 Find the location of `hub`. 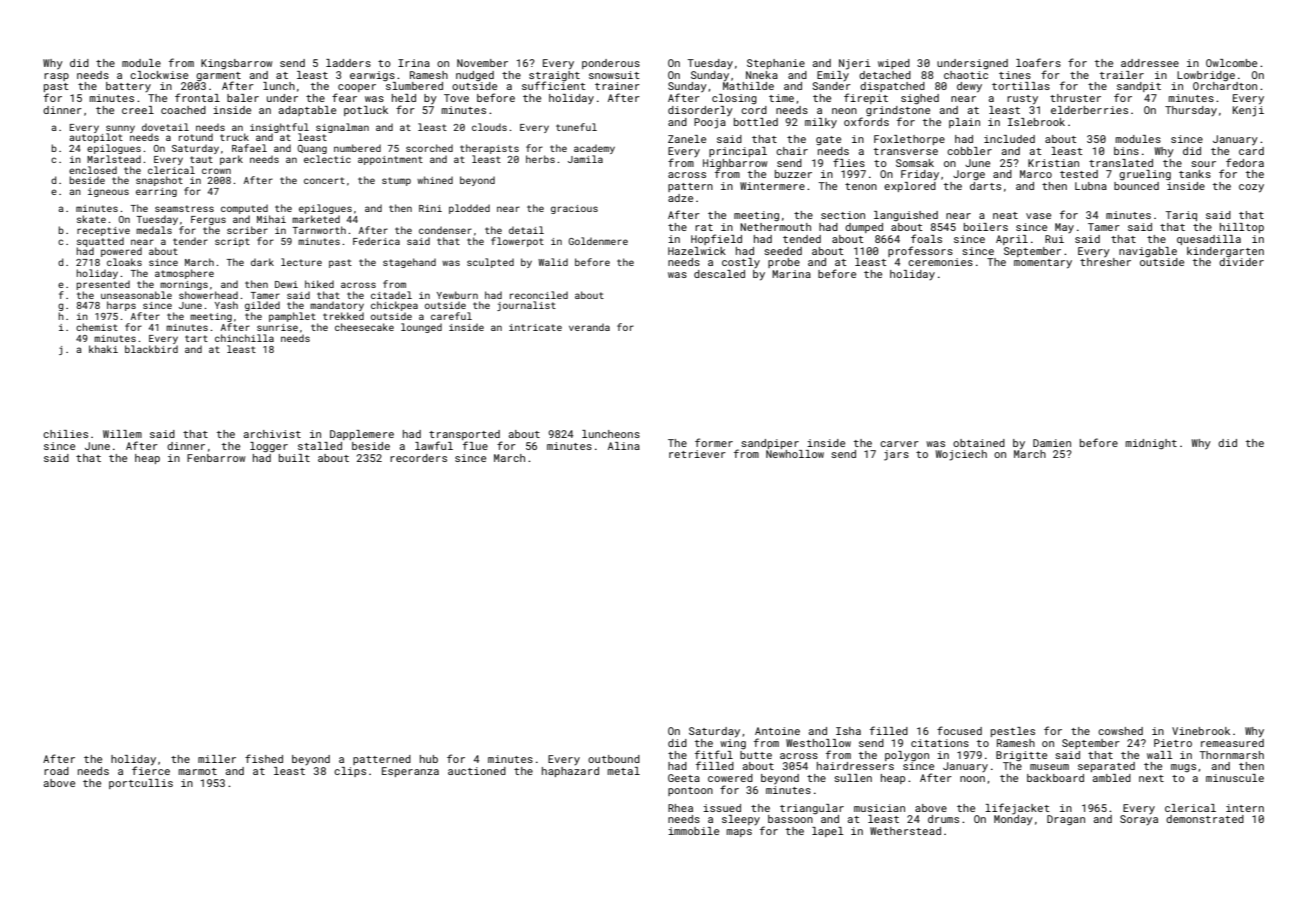

hub is located at coordinates (429, 759).
